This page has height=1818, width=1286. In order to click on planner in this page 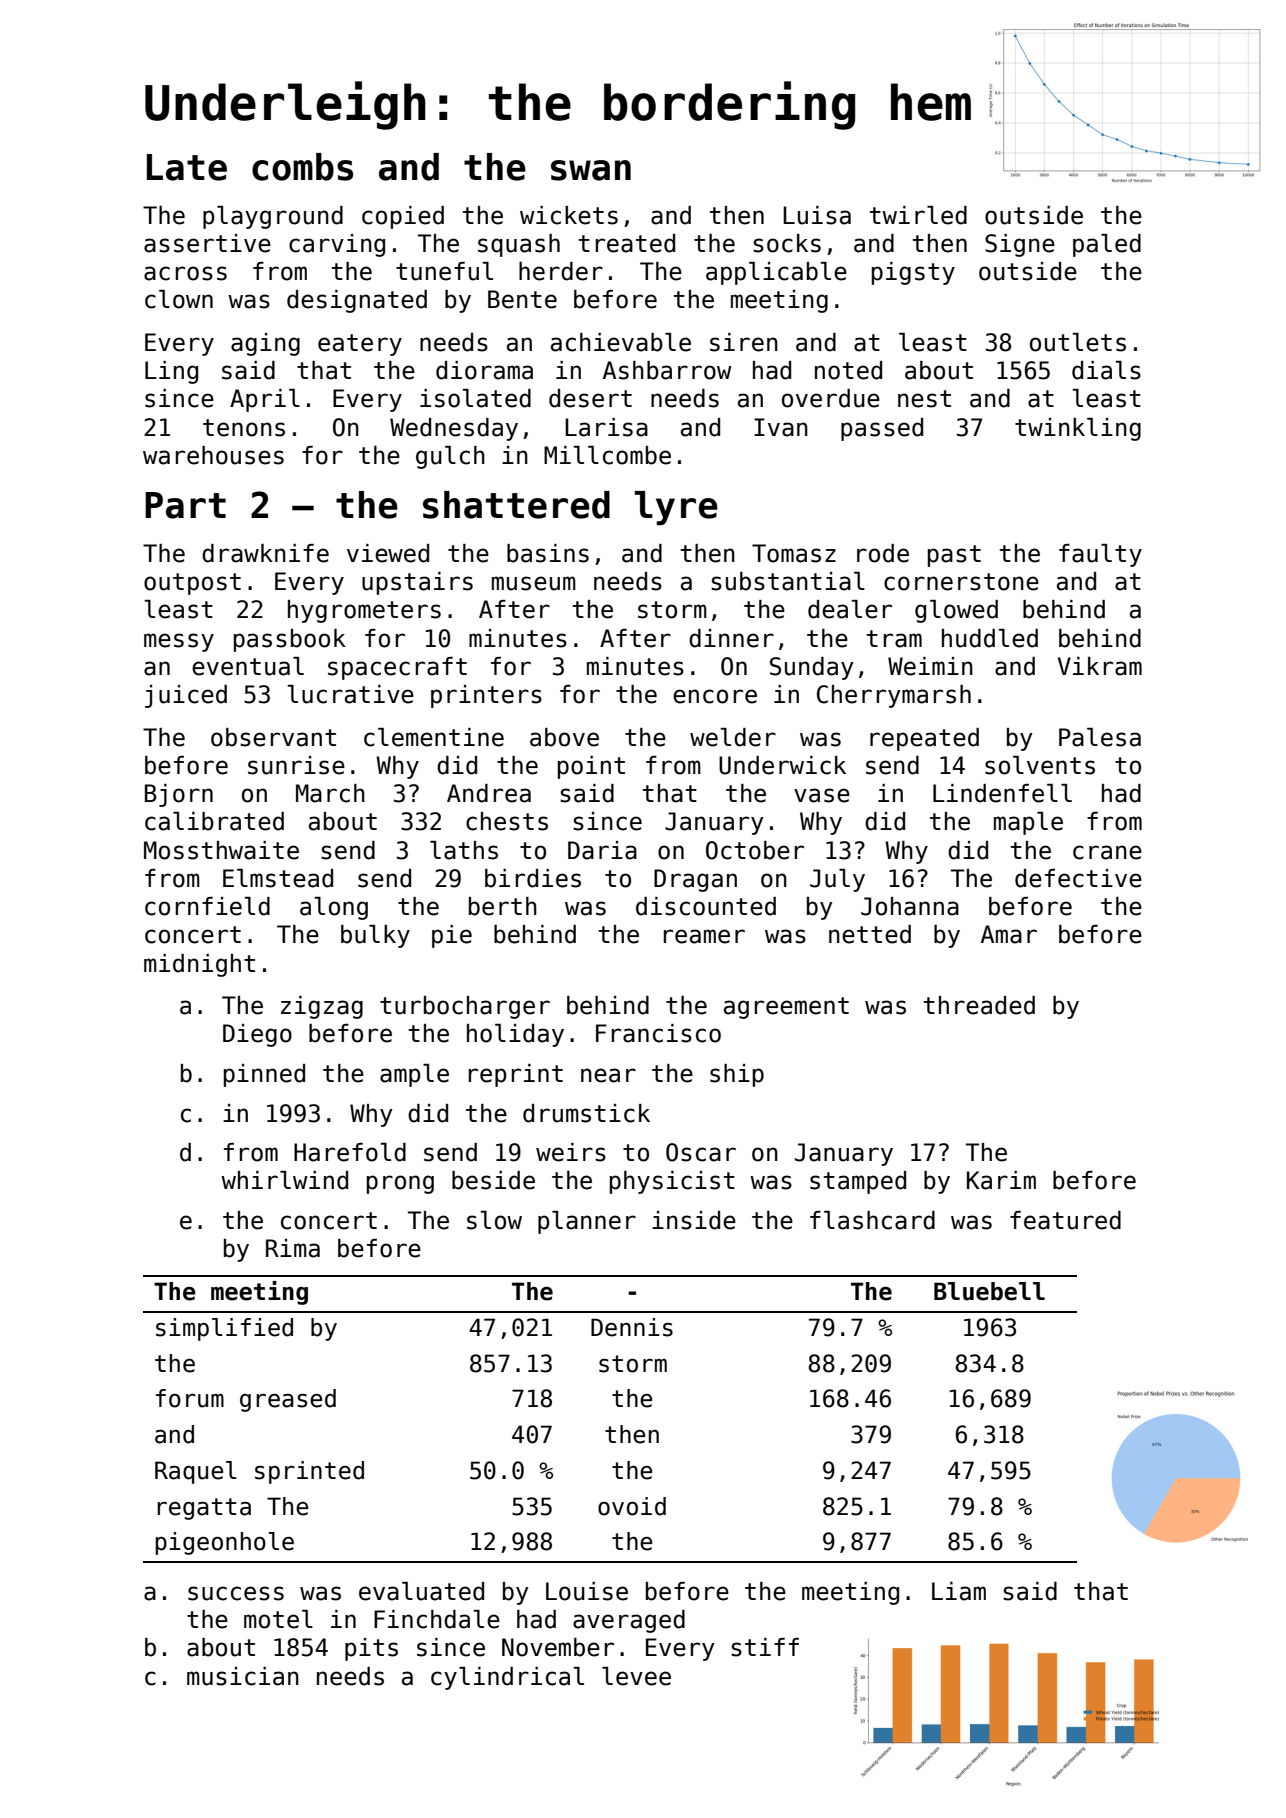, I will do `click(587, 1222)`.
